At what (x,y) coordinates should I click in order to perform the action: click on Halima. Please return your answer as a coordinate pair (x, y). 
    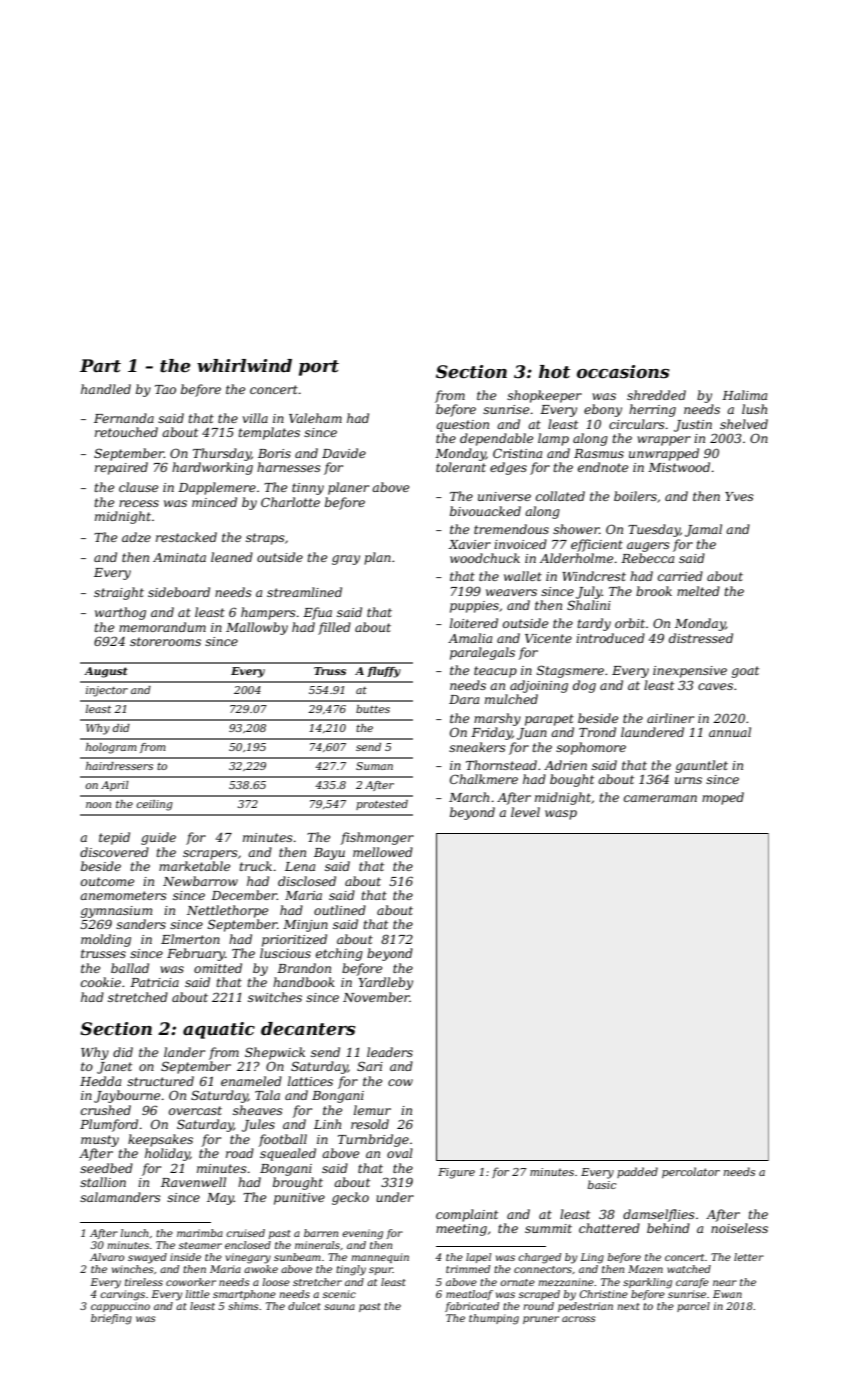
    Looking at the image, I should click on (744, 395).
